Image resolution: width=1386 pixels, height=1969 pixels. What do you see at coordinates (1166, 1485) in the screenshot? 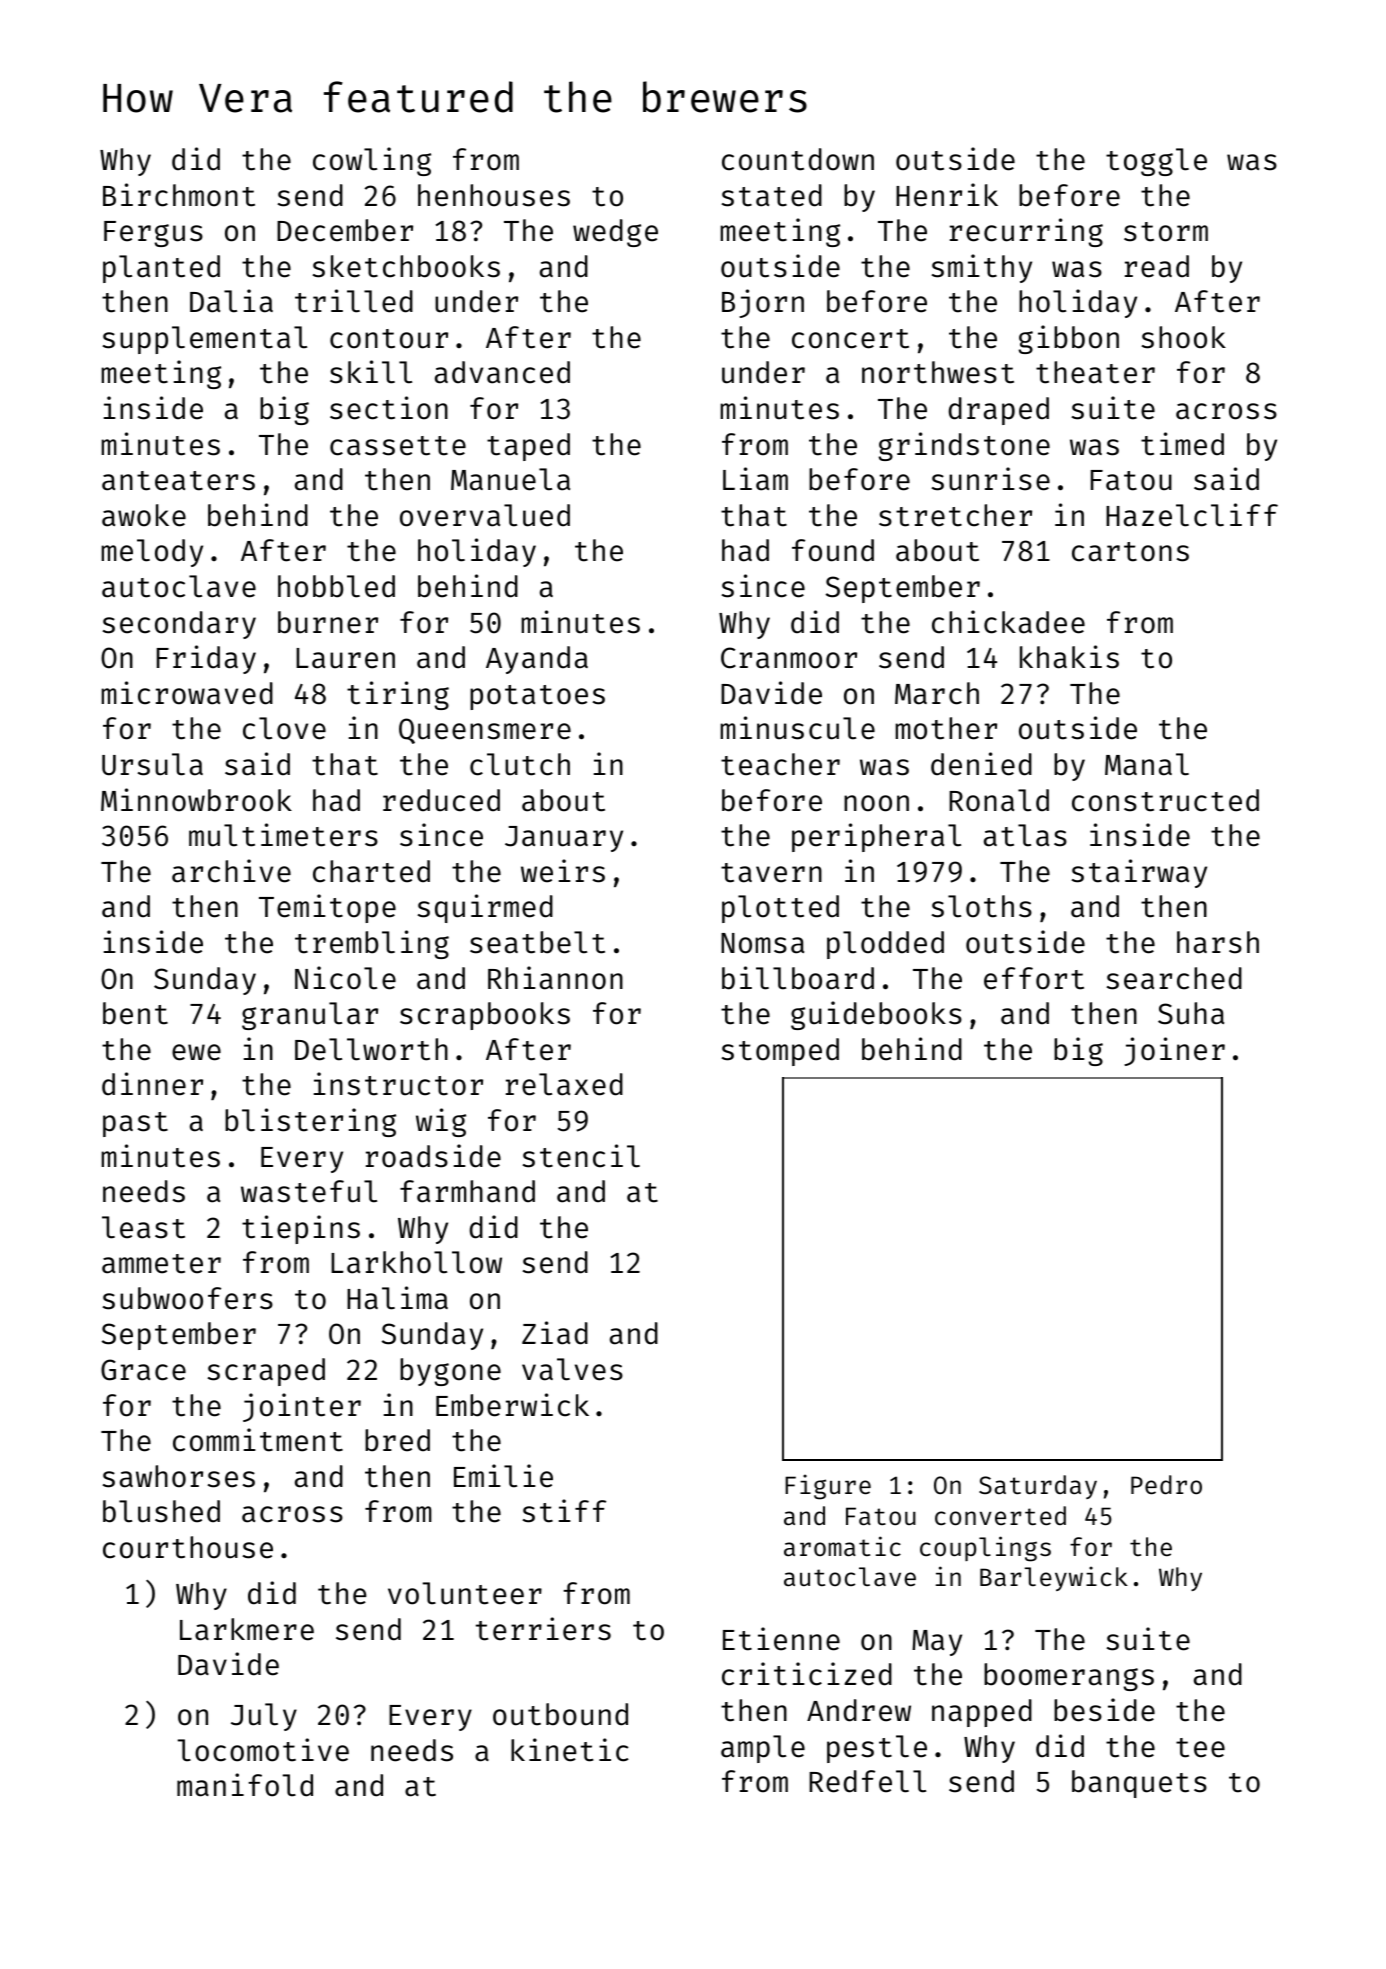
I see `Pedro` at bounding box center [1166, 1485].
